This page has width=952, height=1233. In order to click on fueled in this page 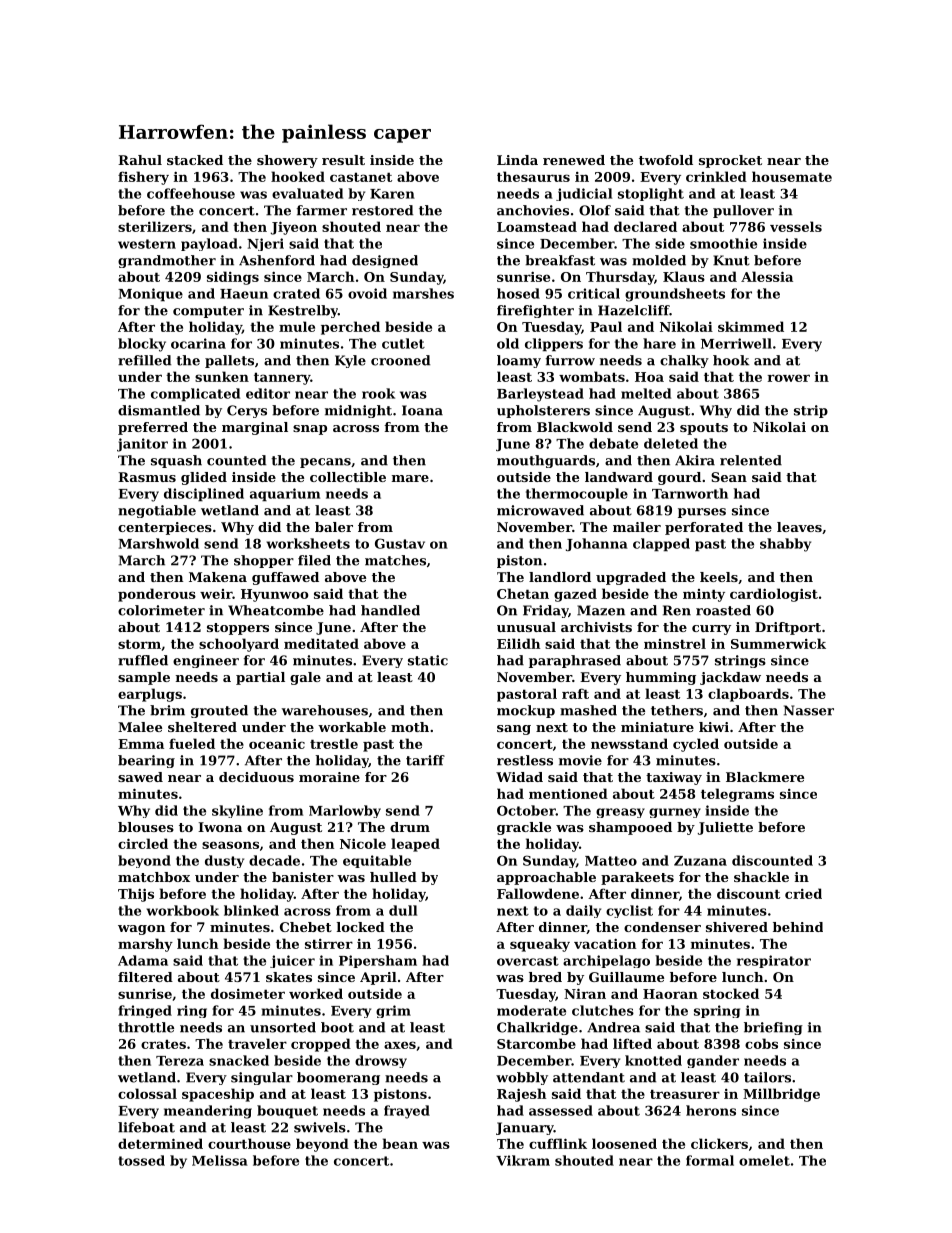, I will do `click(192, 743)`.
